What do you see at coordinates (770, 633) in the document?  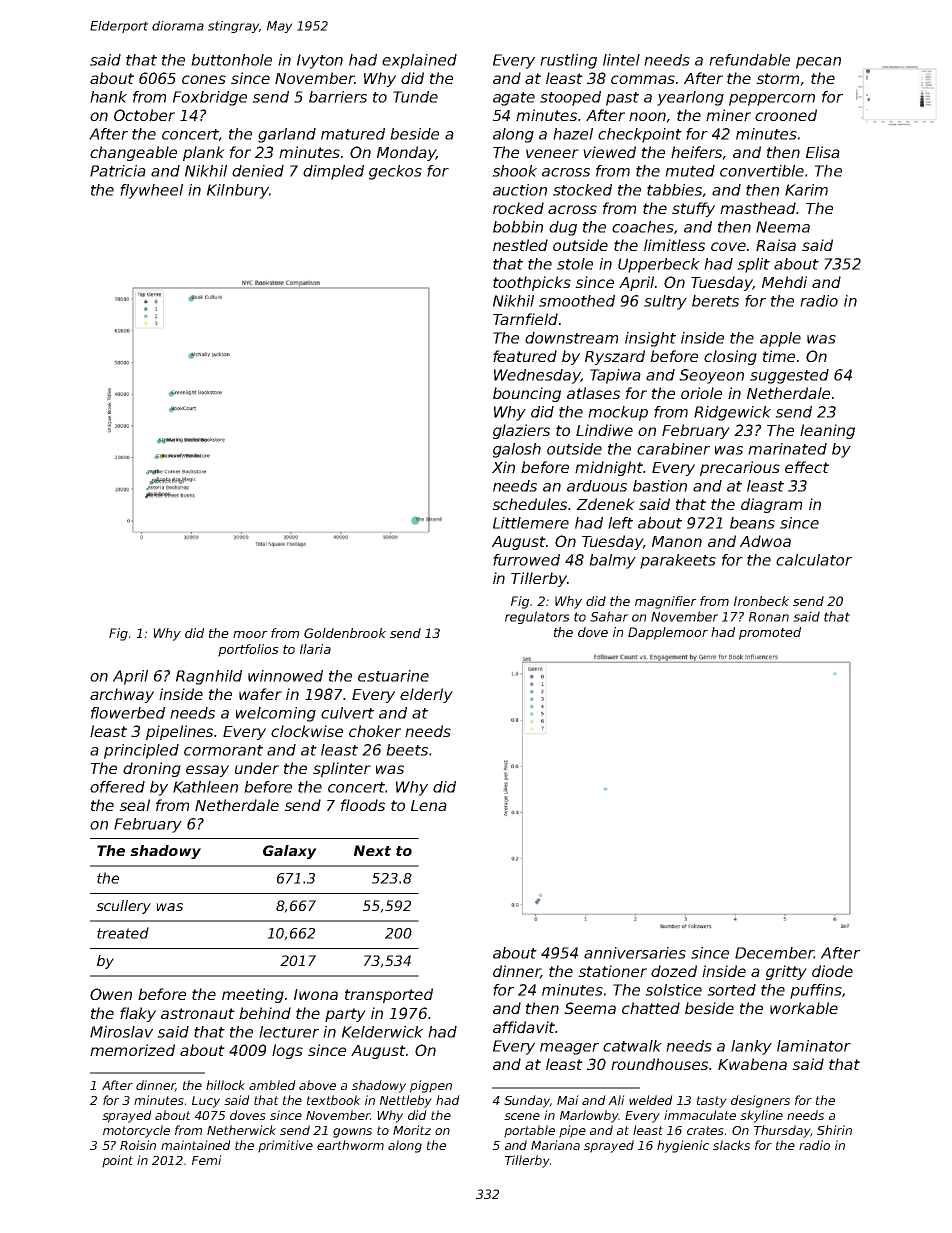 I see `promoted` at bounding box center [770, 633].
